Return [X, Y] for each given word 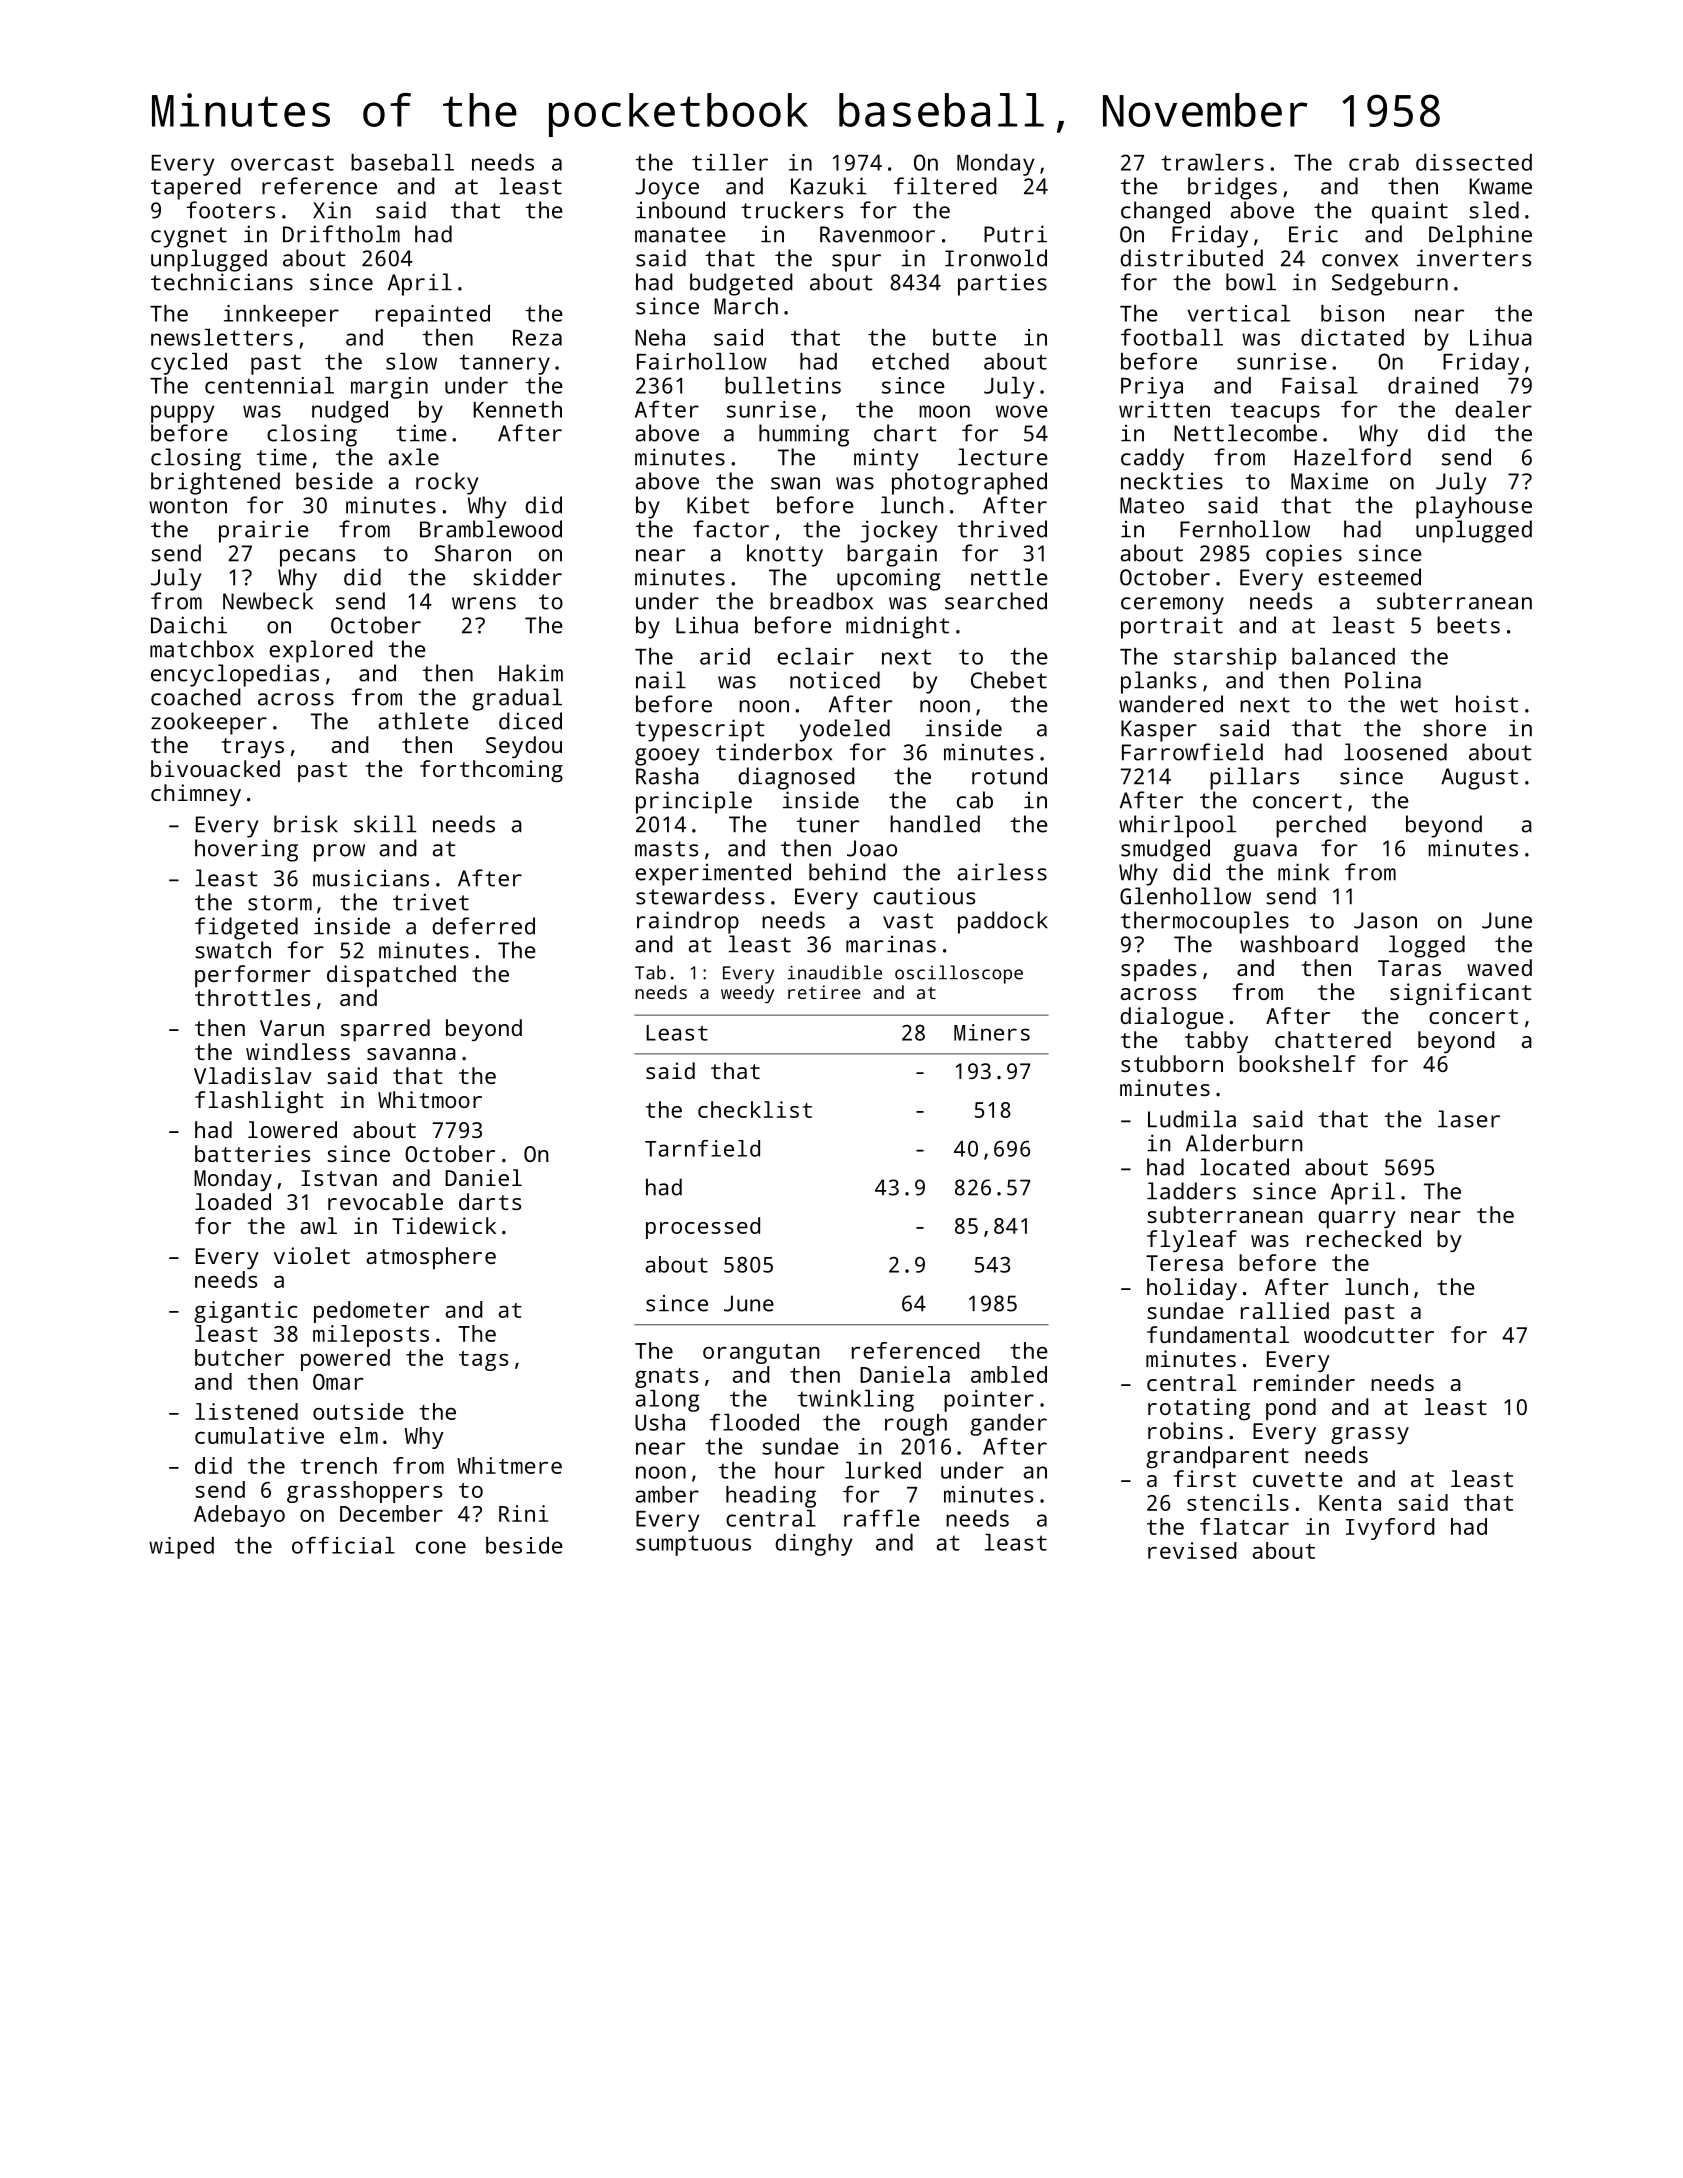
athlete [423, 721]
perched [1321, 826]
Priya [1152, 388]
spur [856, 263]
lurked [883, 1470]
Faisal [1320, 385]
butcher [239, 1357]
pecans [317, 558]
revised [1192, 1550]
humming [804, 435]
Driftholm [341, 234]
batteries [252, 1153]
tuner [828, 825]
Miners [992, 1032]
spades [1158, 970]
